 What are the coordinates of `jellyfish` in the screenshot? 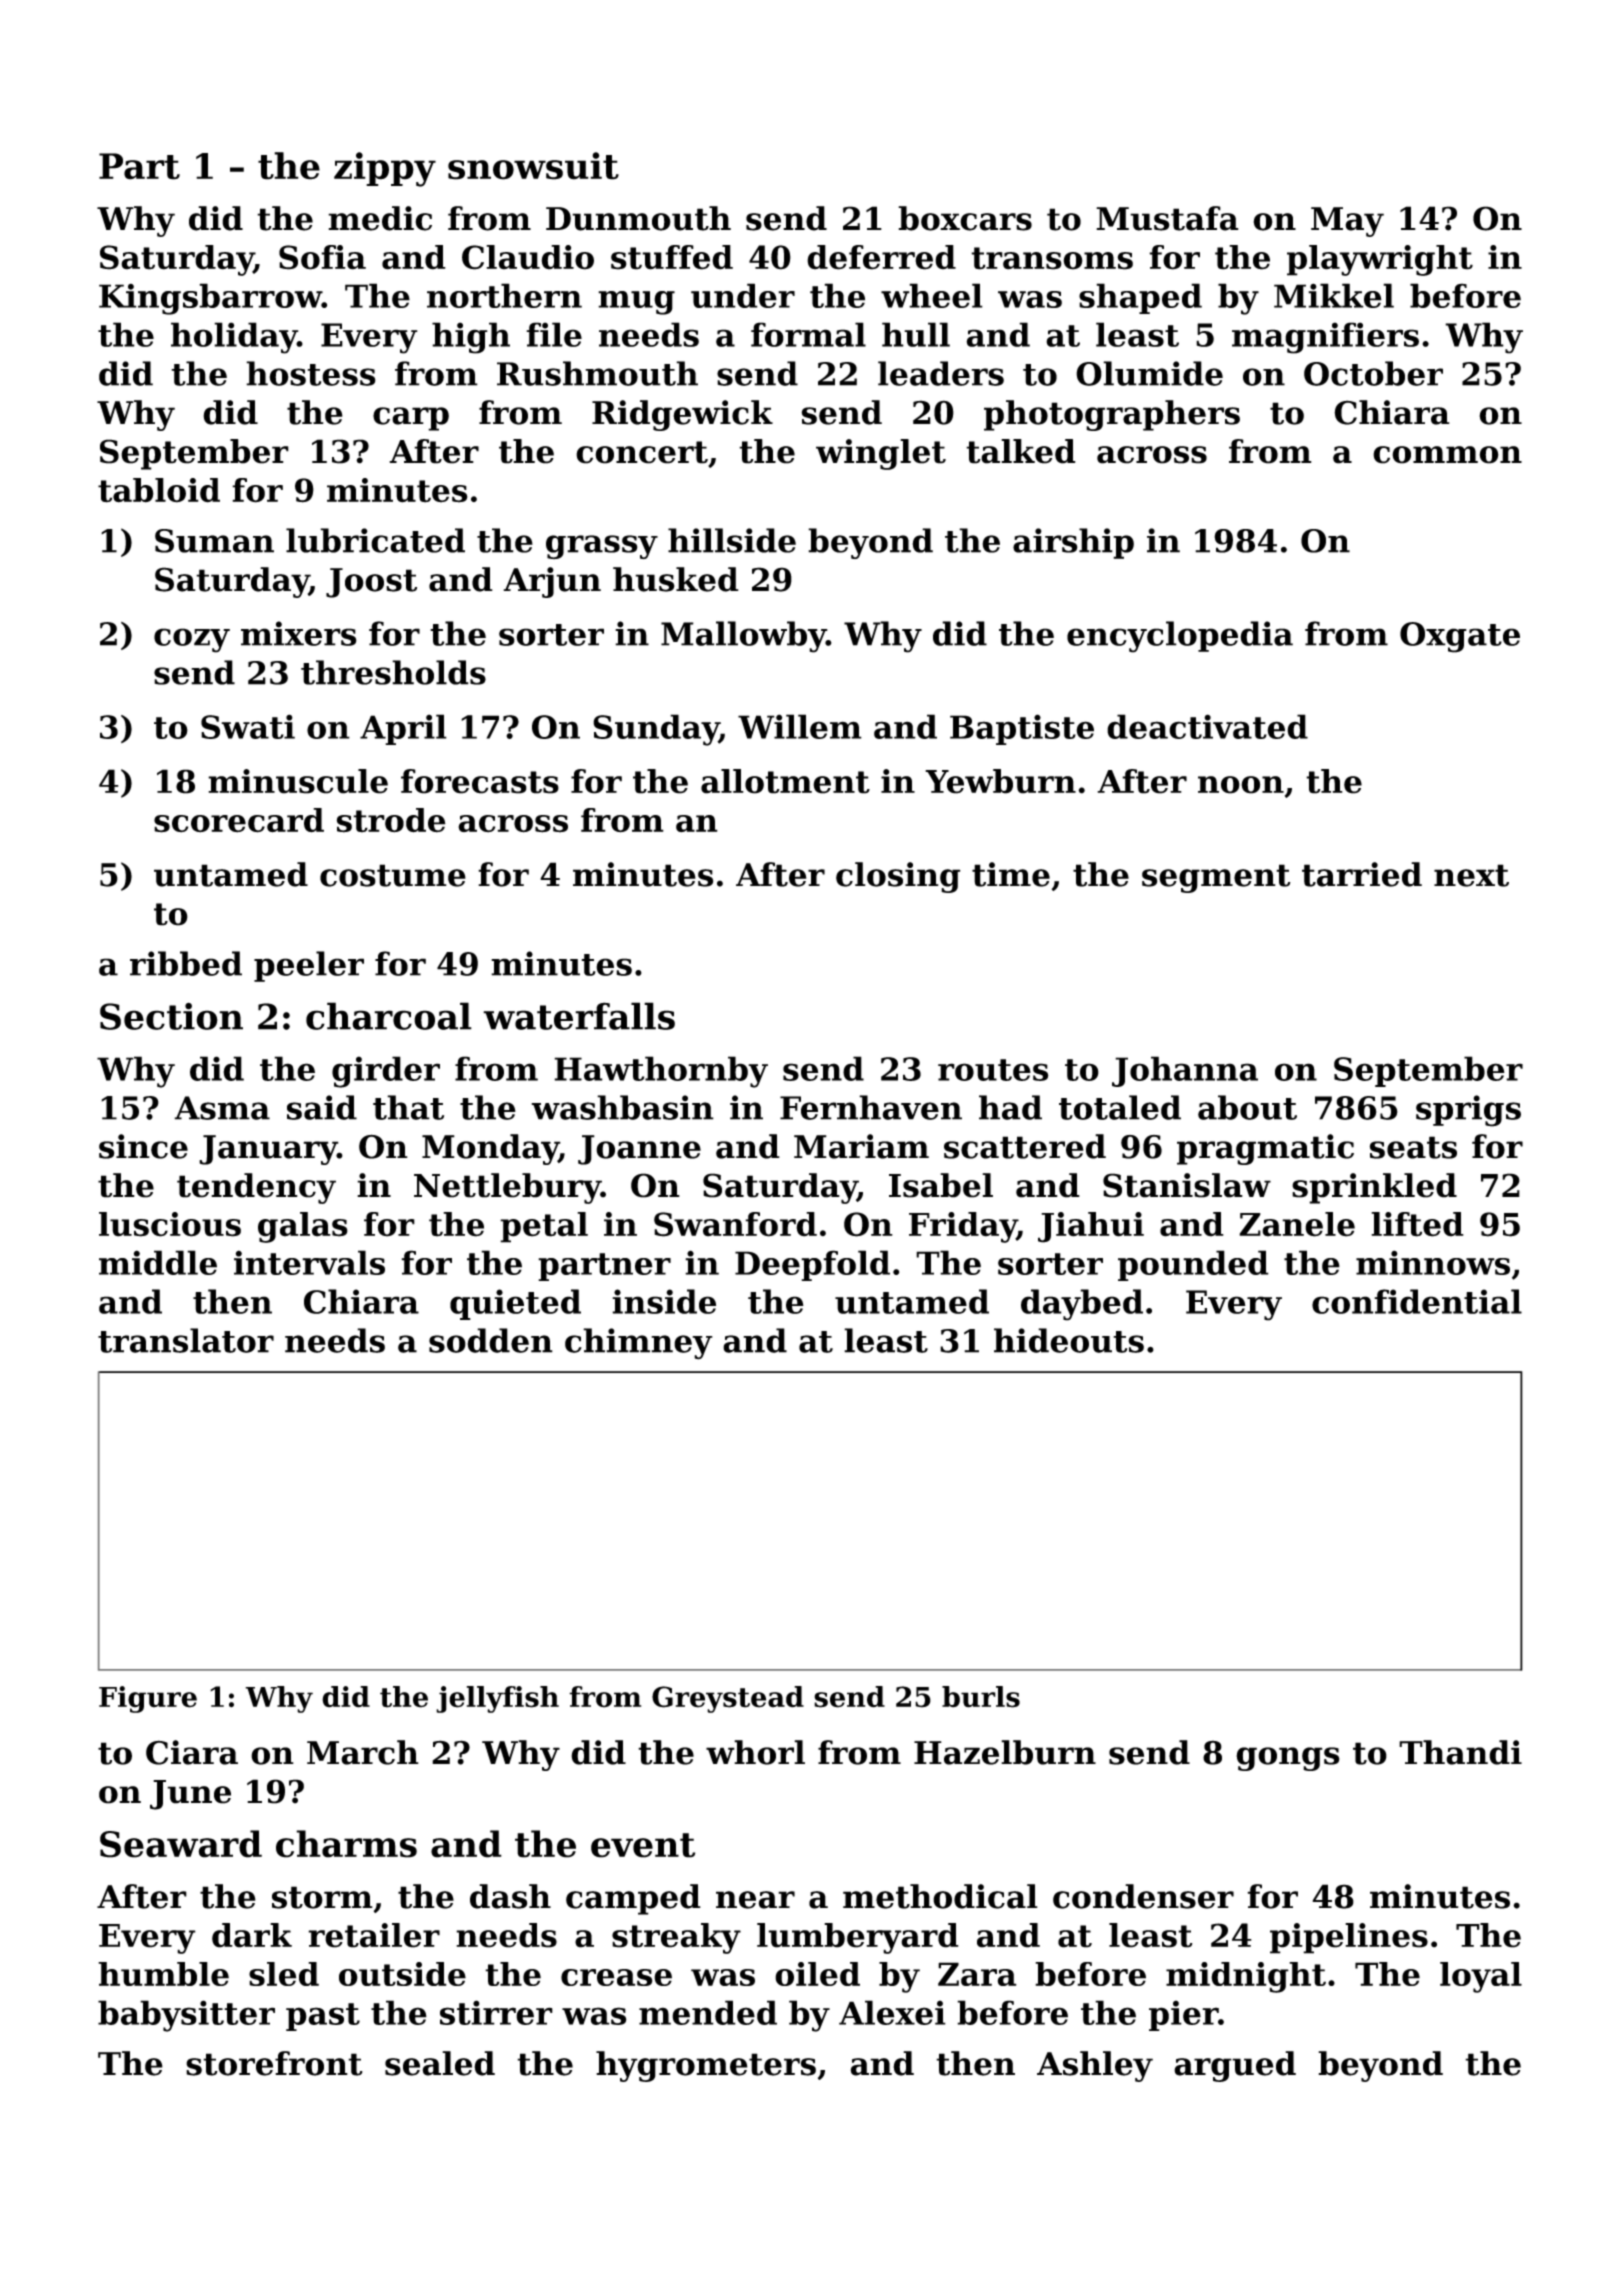 It's located at (497, 1699).
